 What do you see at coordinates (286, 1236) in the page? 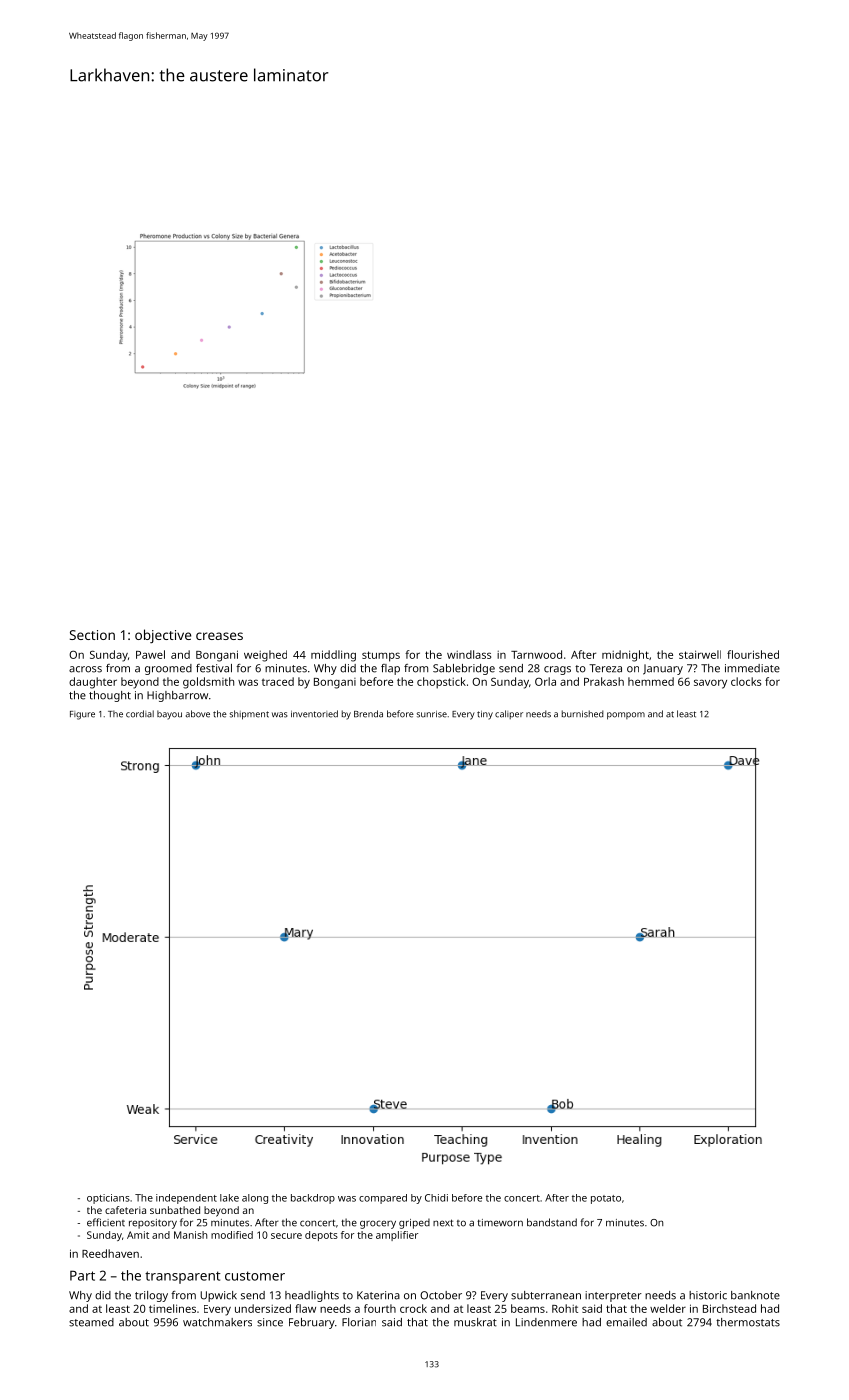
I see `secure` at bounding box center [286, 1236].
